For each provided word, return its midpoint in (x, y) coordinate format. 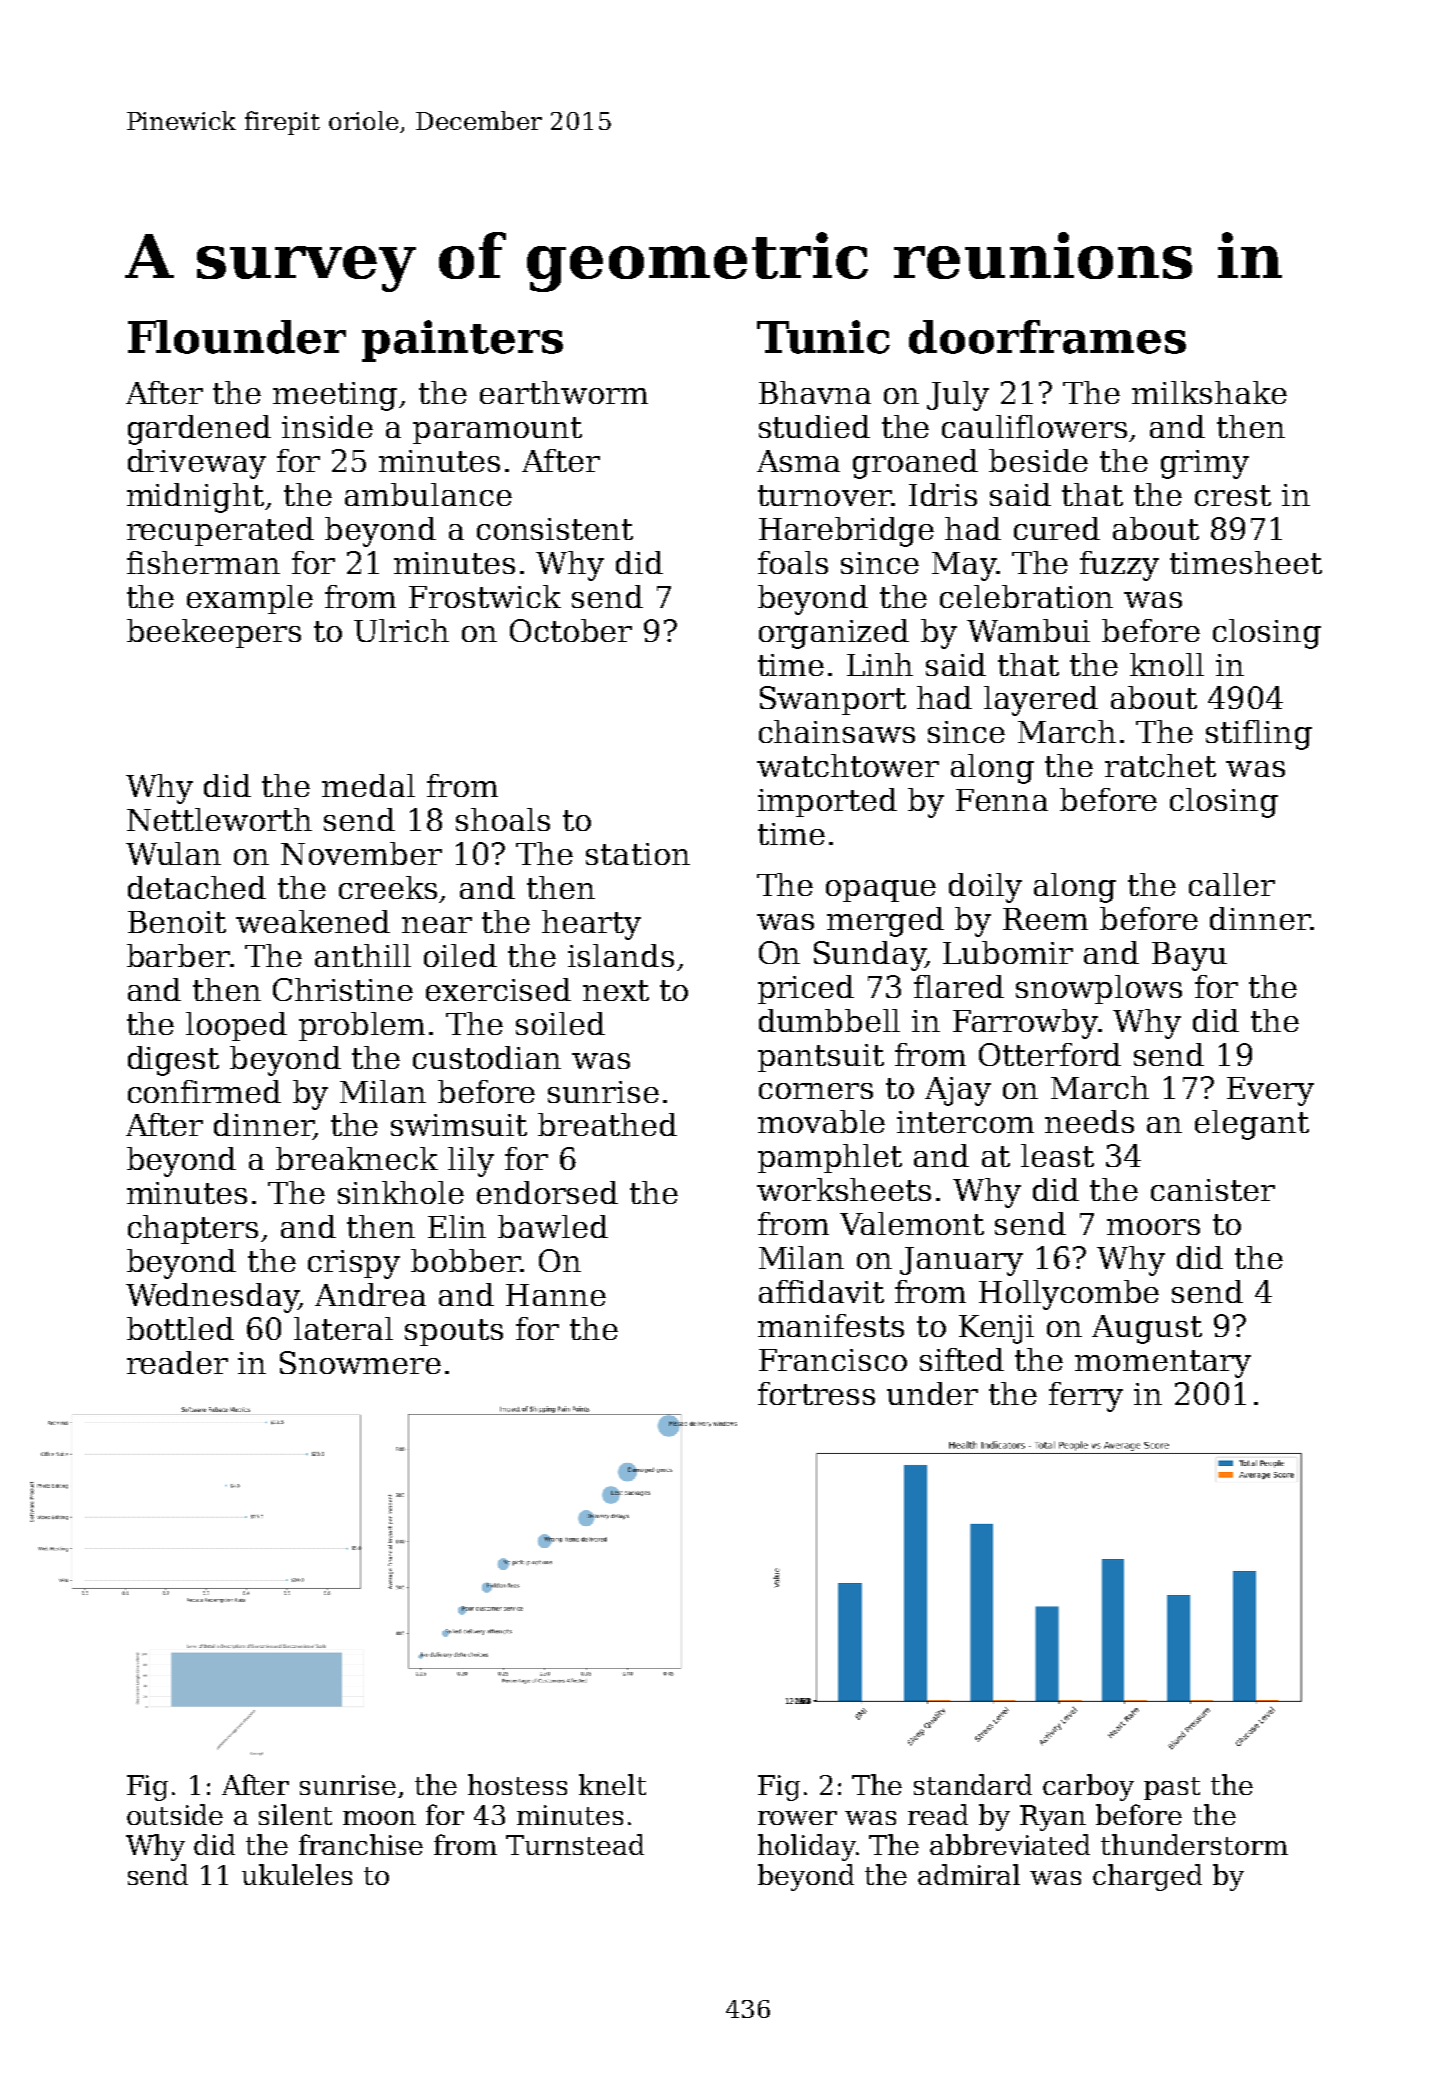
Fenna (1002, 800)
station (638, 854)
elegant (1252, 1125)
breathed (607, 1124)
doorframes (1047, 337)
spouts (454, 1332)
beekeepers (214, 633)
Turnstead (575, 1844)
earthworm (564, 392)
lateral (343, 1328)
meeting (335, 396)
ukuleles (297, 1874)
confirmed (204, 1091)
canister (1213, 1190)
